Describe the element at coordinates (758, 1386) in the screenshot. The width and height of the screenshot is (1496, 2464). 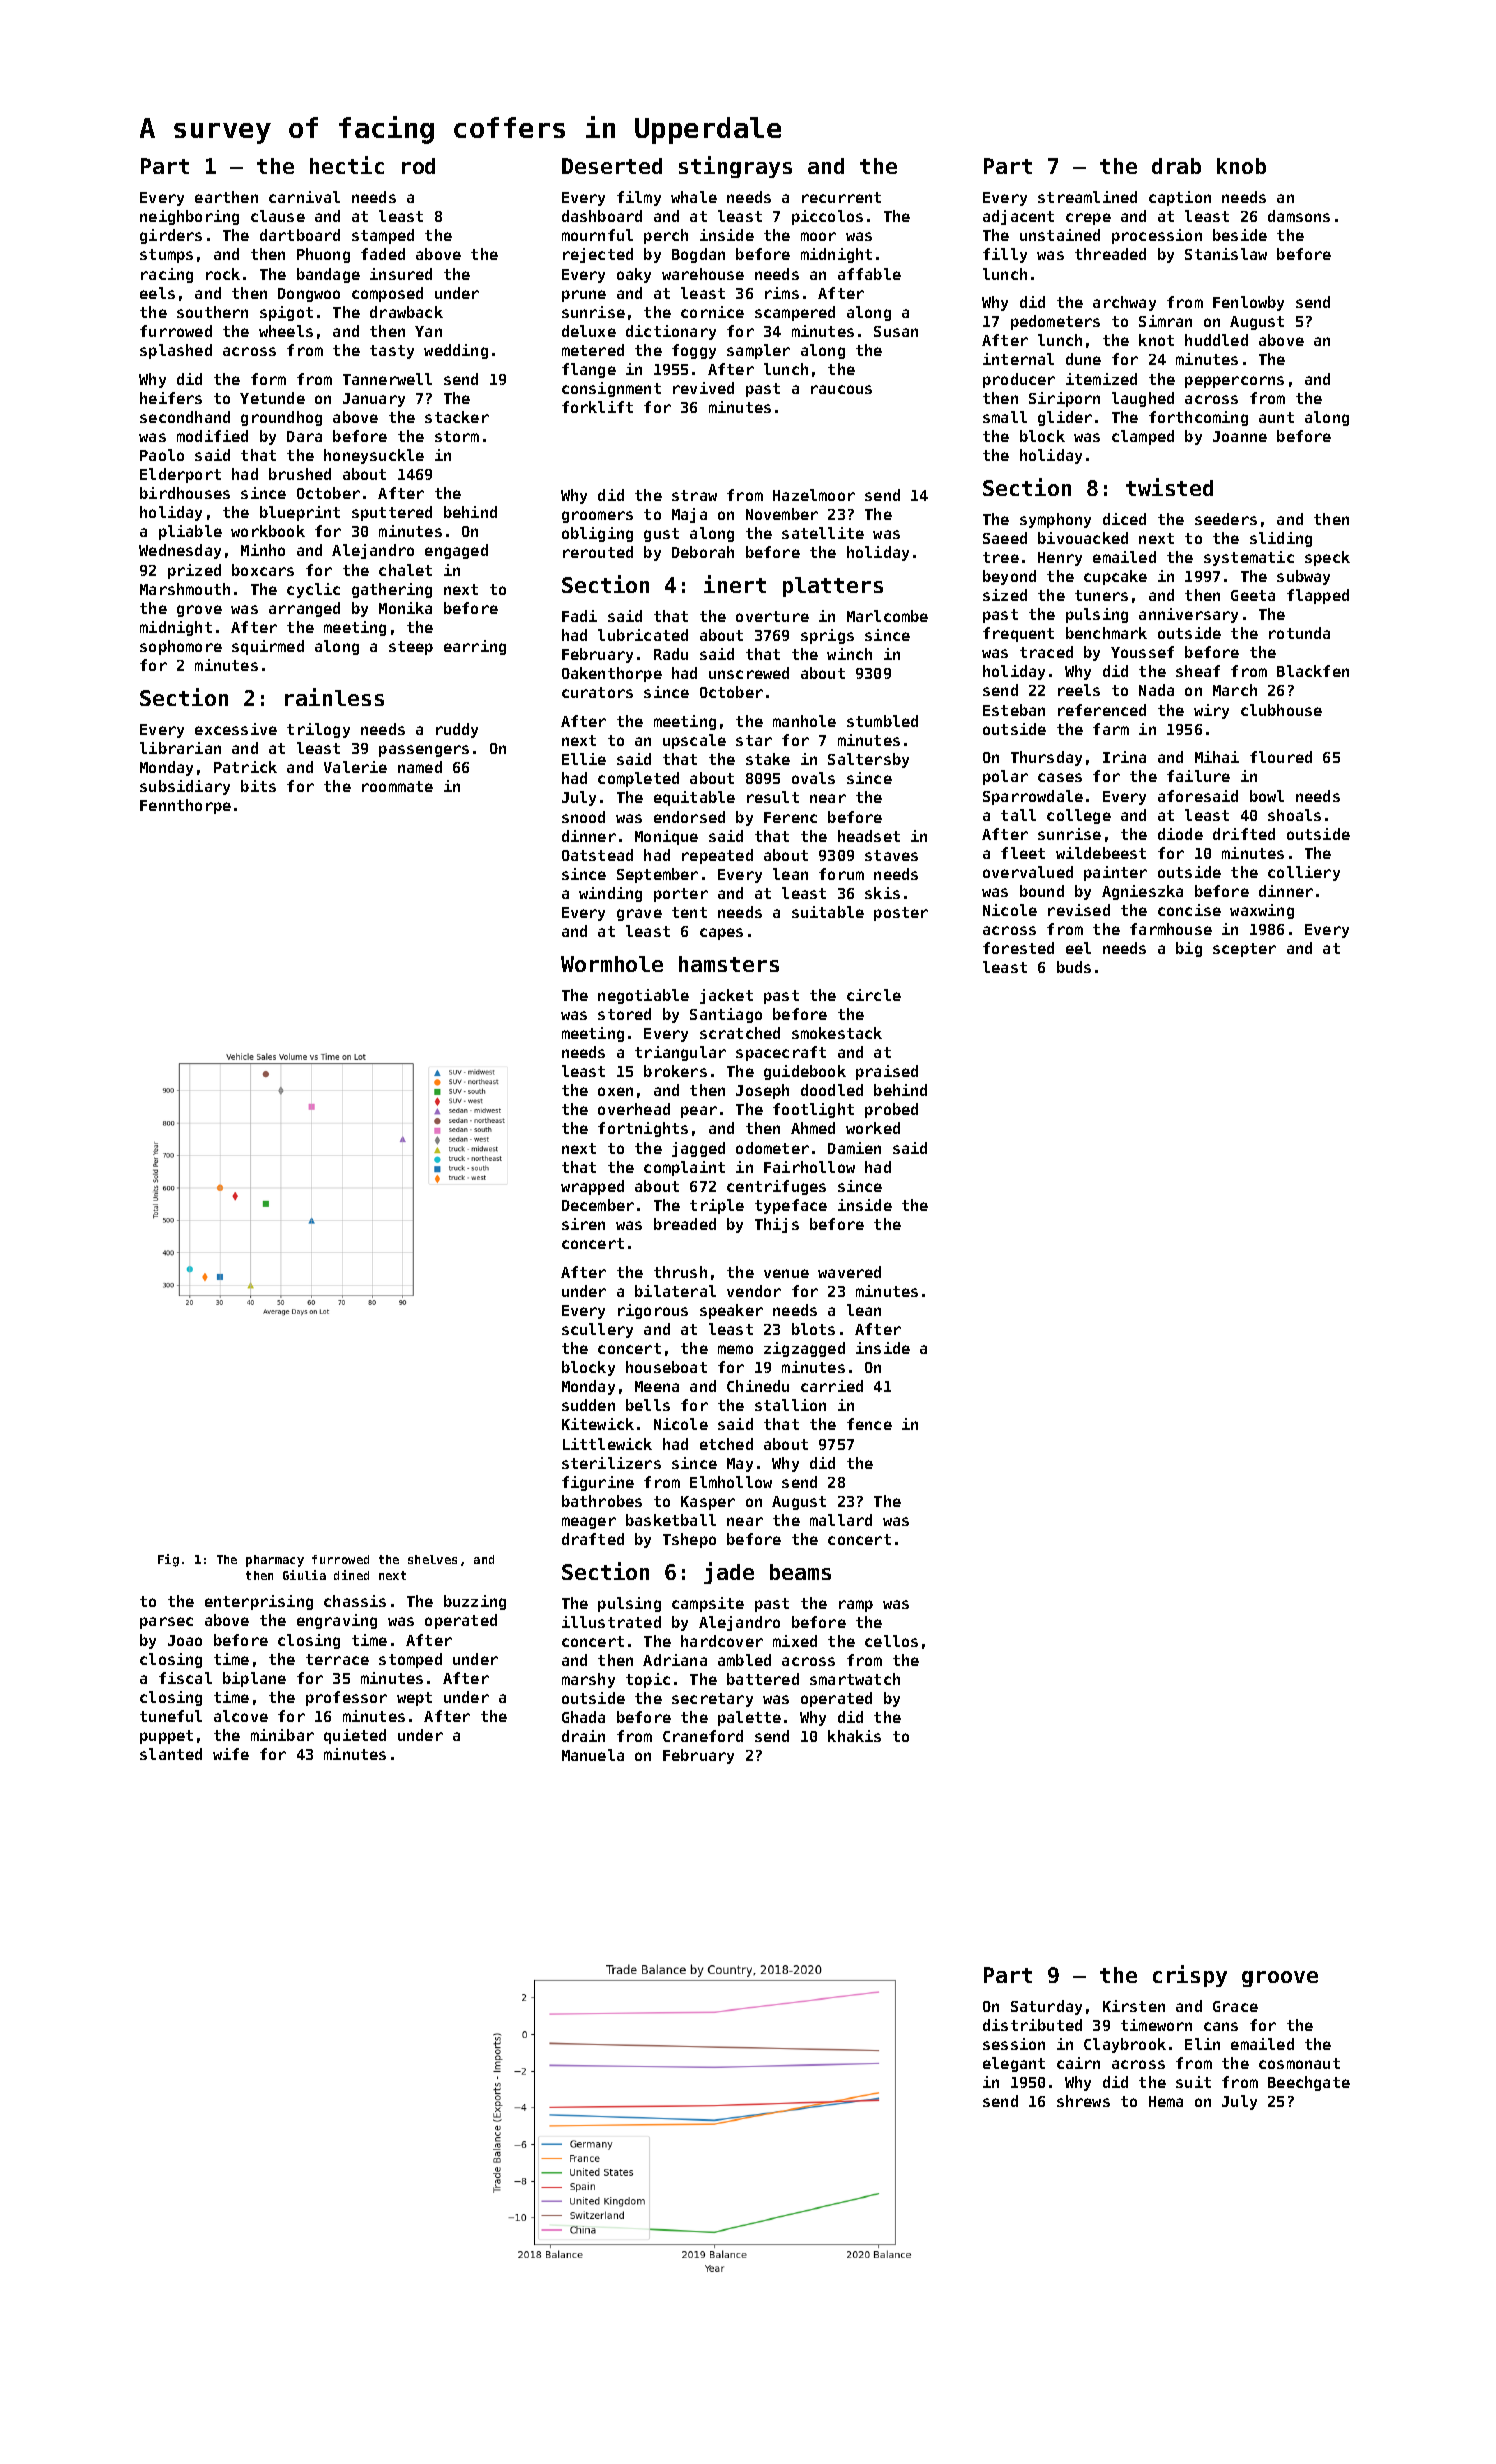
I see `Chinedu` at that location.
